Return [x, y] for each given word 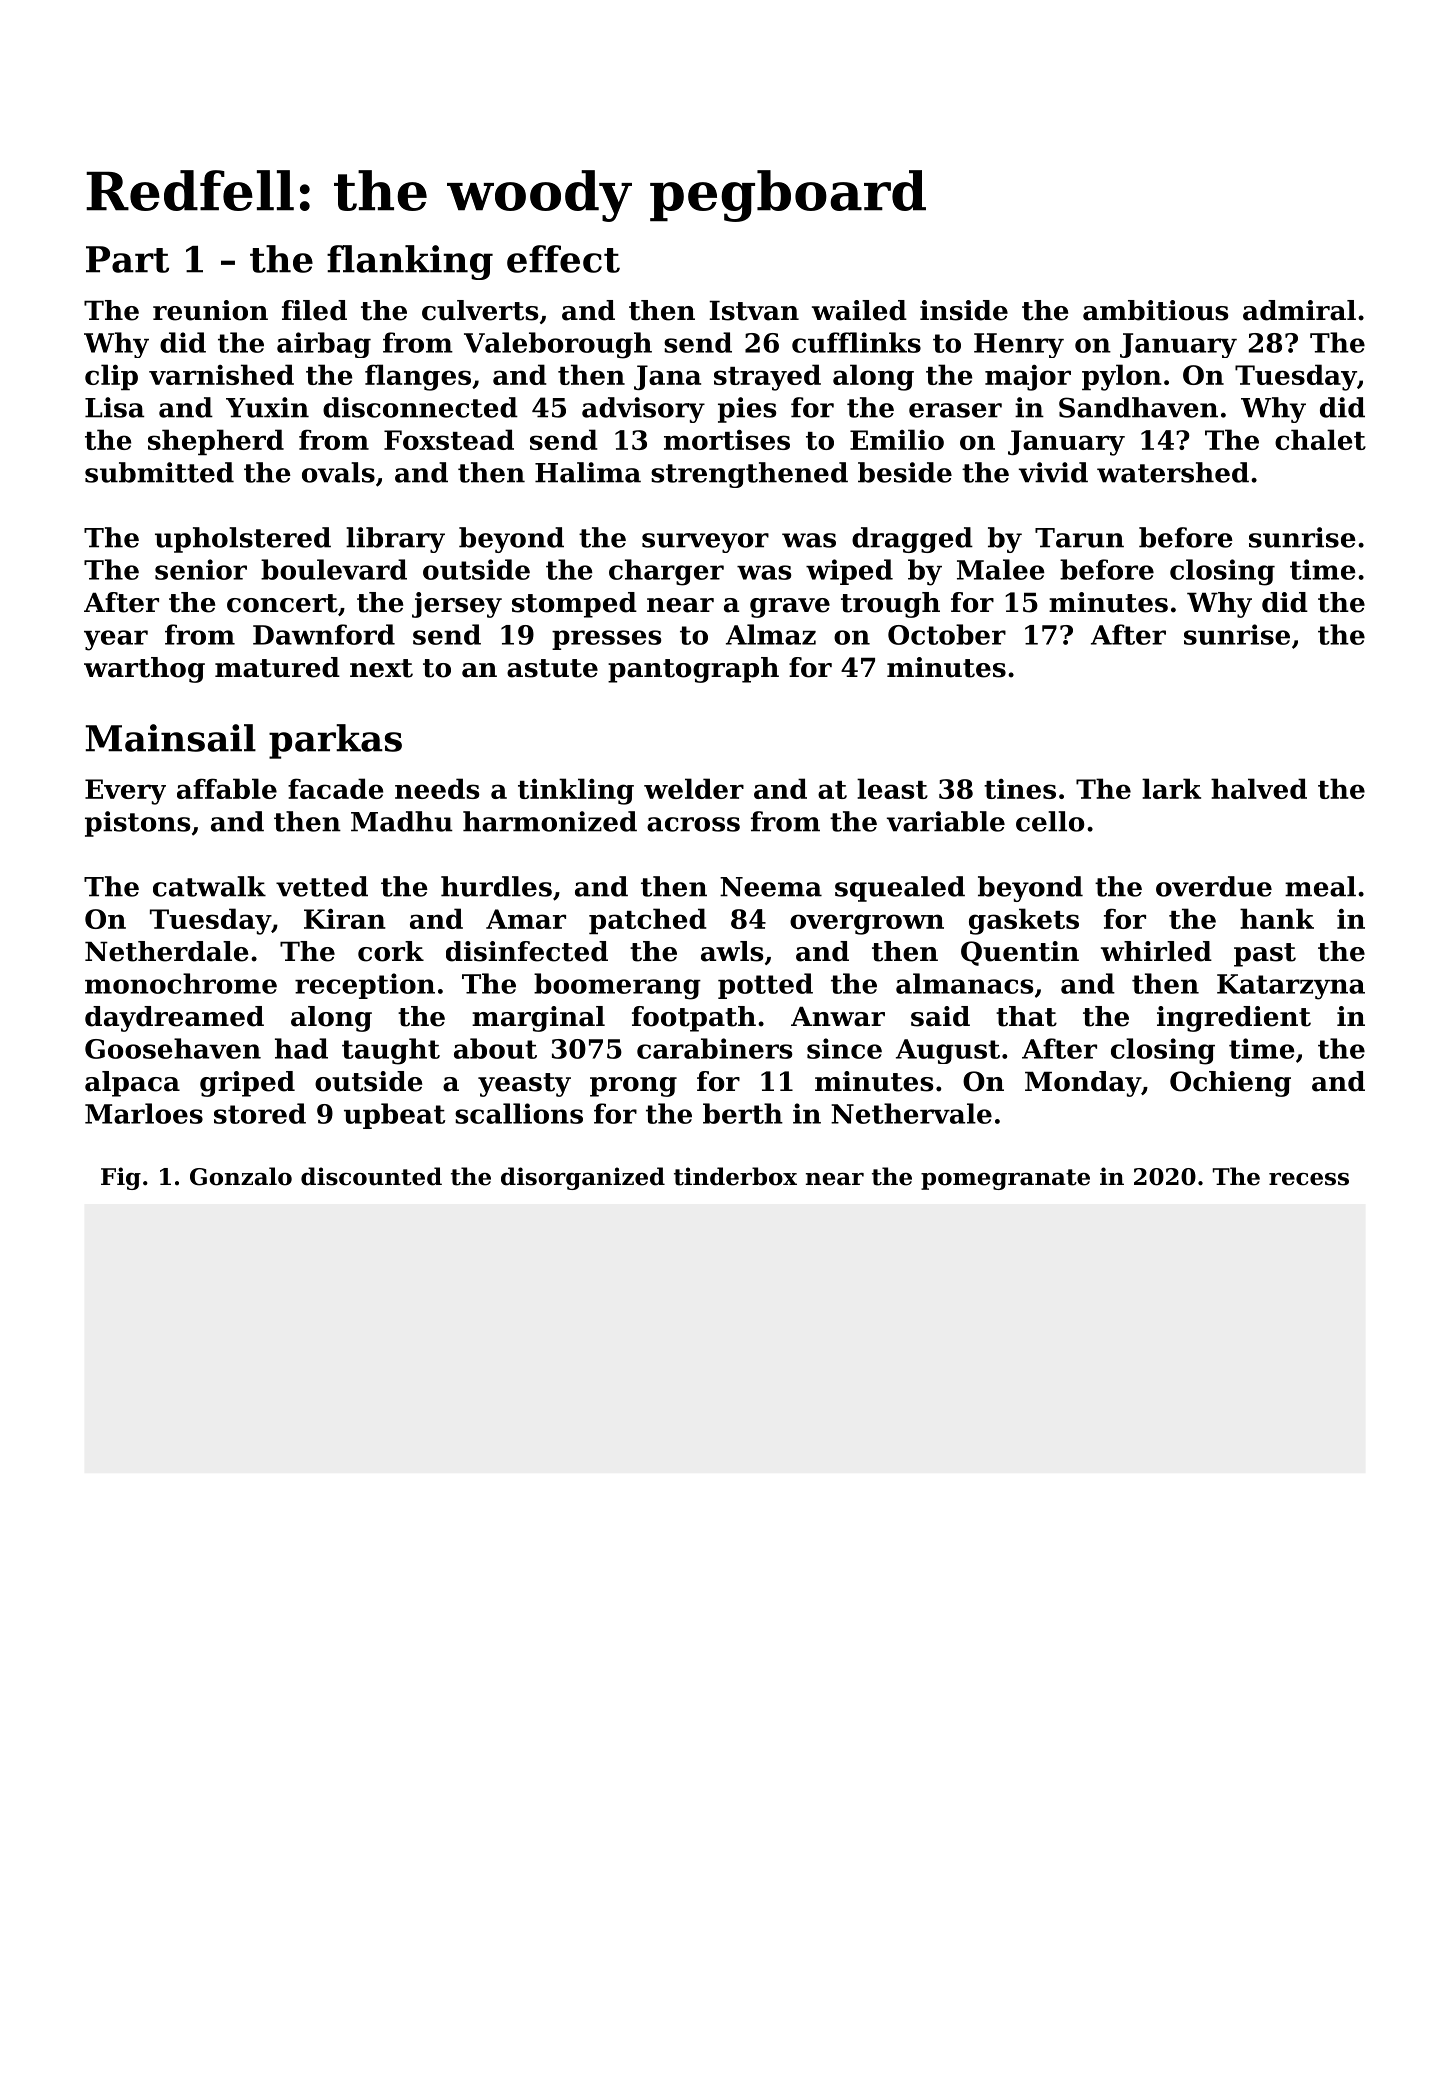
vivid [1053, 472]
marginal [538, 1019]
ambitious [1156, 310]
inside [964, 310]
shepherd [216, 442]
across [693, 824]
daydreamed [174, 1019]
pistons [137, 824]
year [116, 640]
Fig [121, 1178]
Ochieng [1230, 1084]
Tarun [1079, 538]
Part [127, 259]
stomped [574, 605]
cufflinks [856, 342]
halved [1259, 788]
